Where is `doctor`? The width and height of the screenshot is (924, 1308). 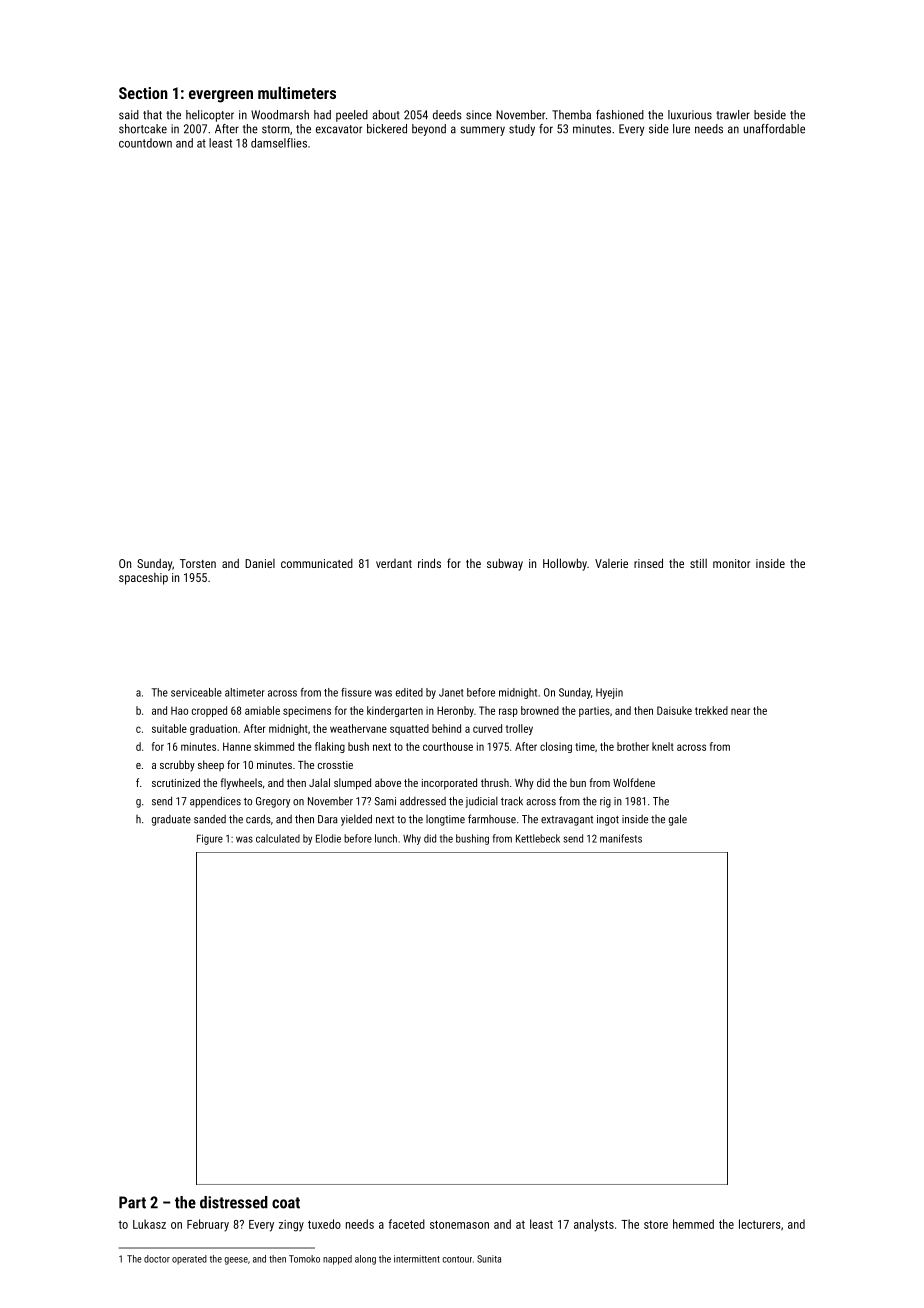
doctor is located at coordinates (157, 1259).
